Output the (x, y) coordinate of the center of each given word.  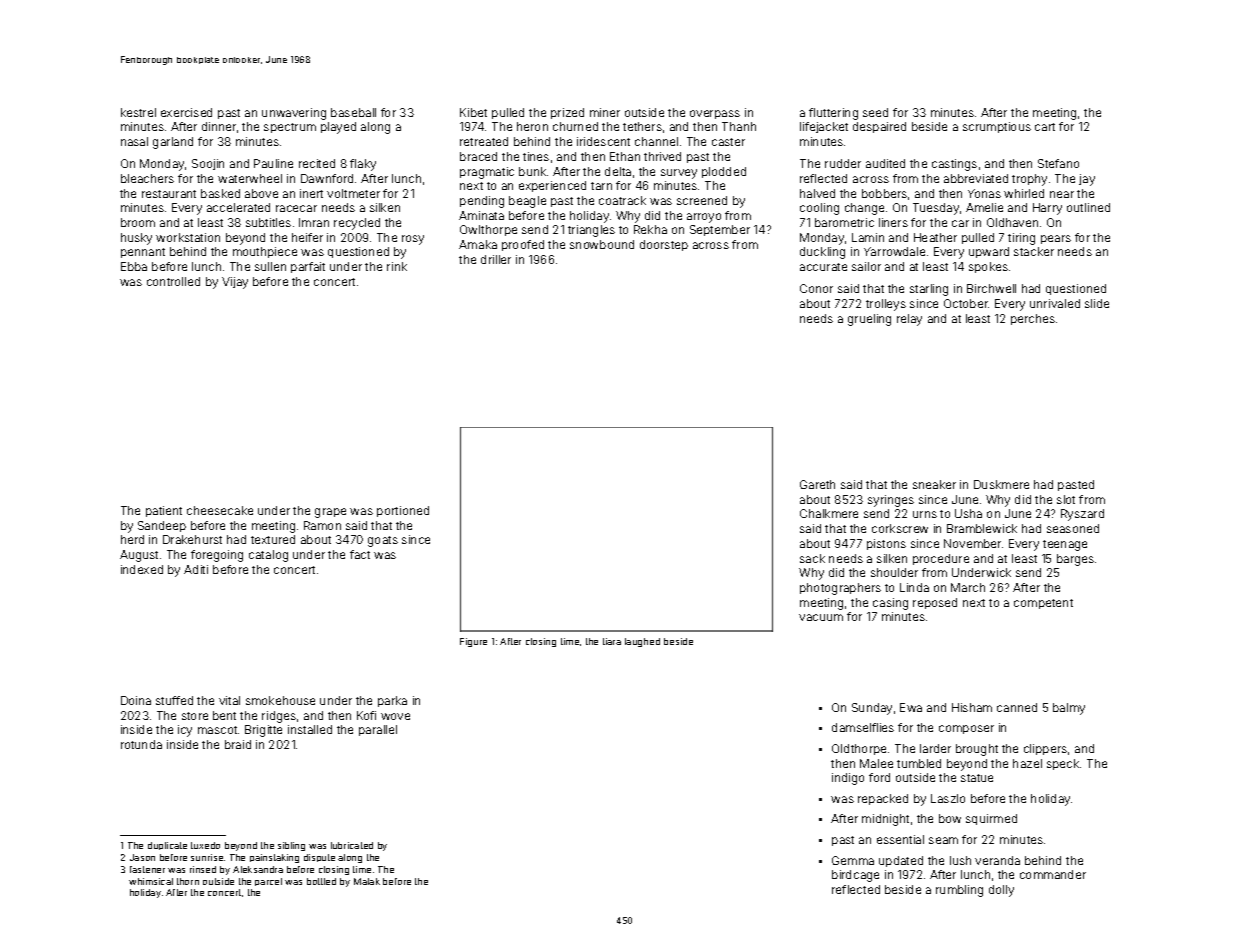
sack (812, 558)
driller (496, 259)
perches (1033, 319)
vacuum (821, 617)
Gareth (817, 484)
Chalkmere (829, 513)
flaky (363, 165)
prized (567, 113)
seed (875, 112)
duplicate (167, 846)
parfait (308, 267)
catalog (268, 556)
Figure (473, 642)
